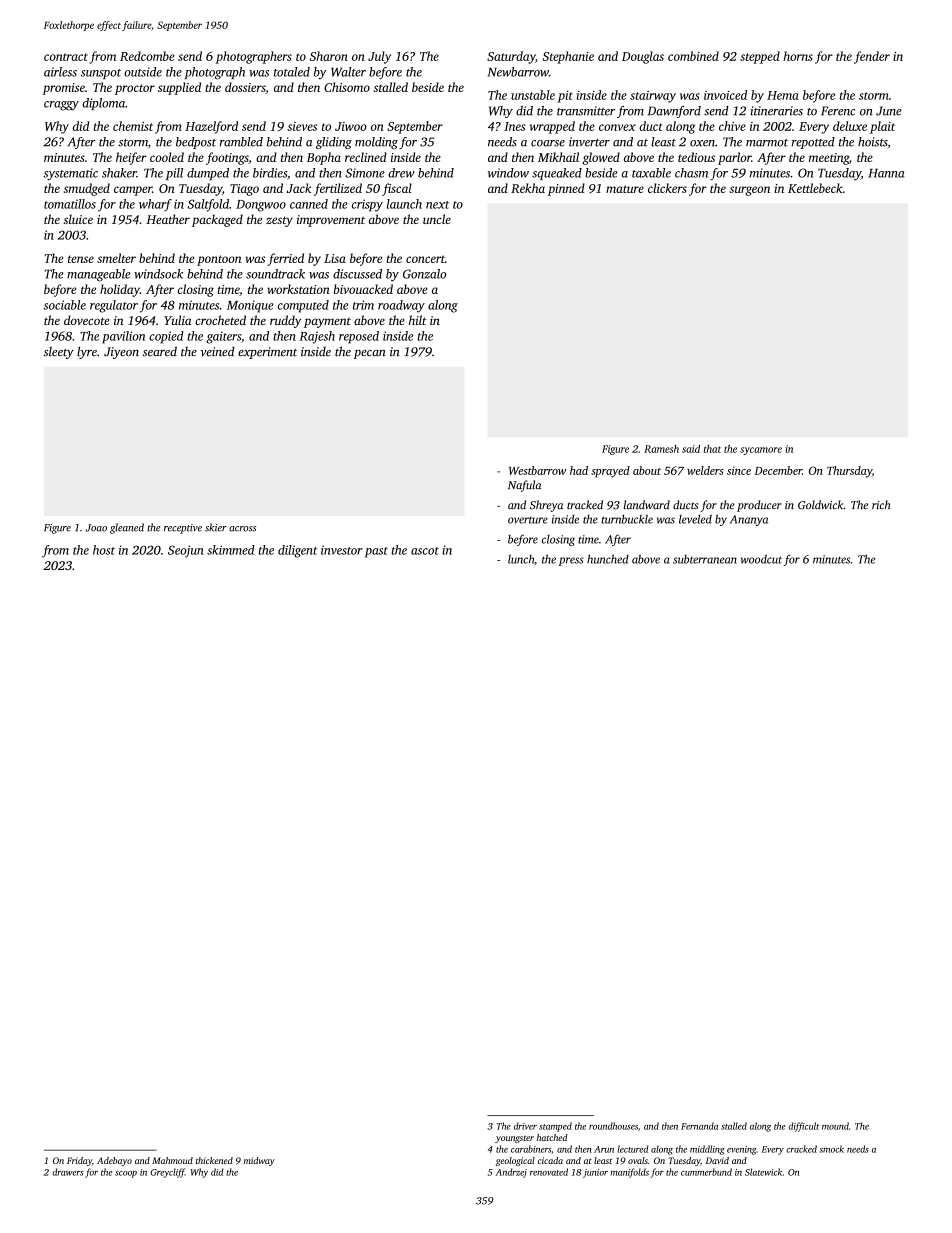 The width and height of the document is (952, 1233). I want to click on thickened, so click(214, 1160).
